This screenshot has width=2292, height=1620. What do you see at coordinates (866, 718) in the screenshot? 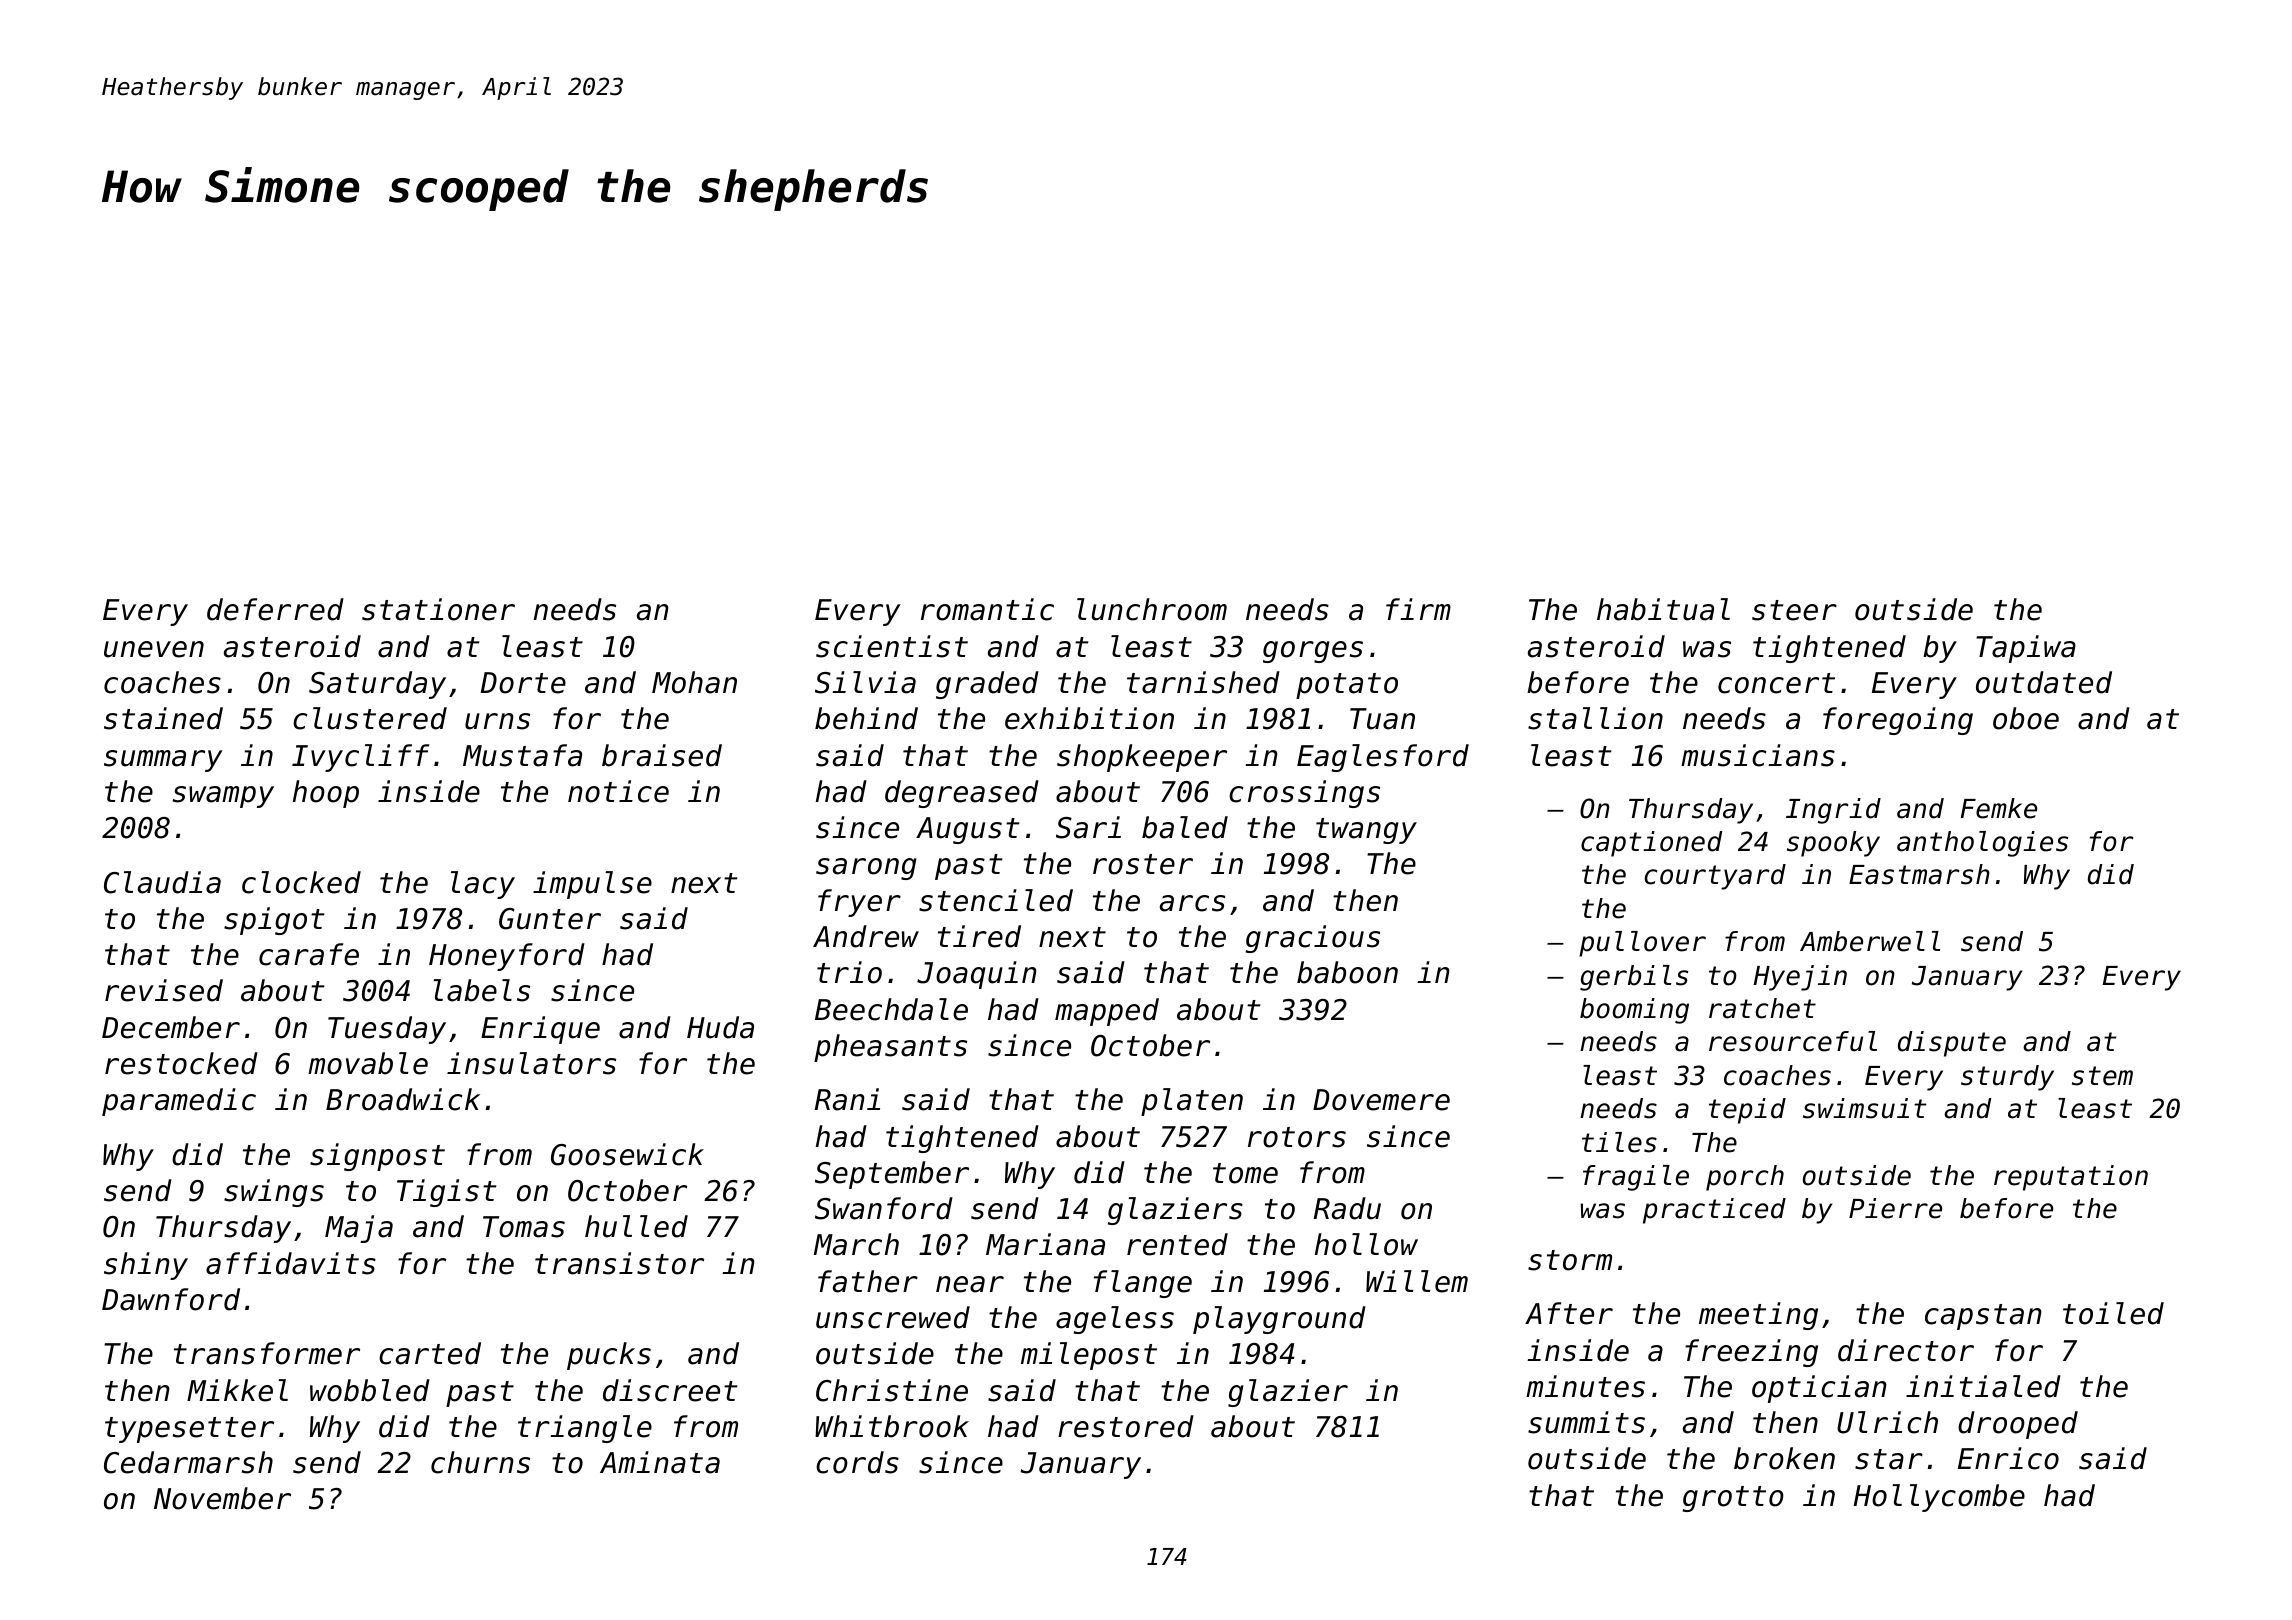
I see `behind` at bounding box center [866, 718].
